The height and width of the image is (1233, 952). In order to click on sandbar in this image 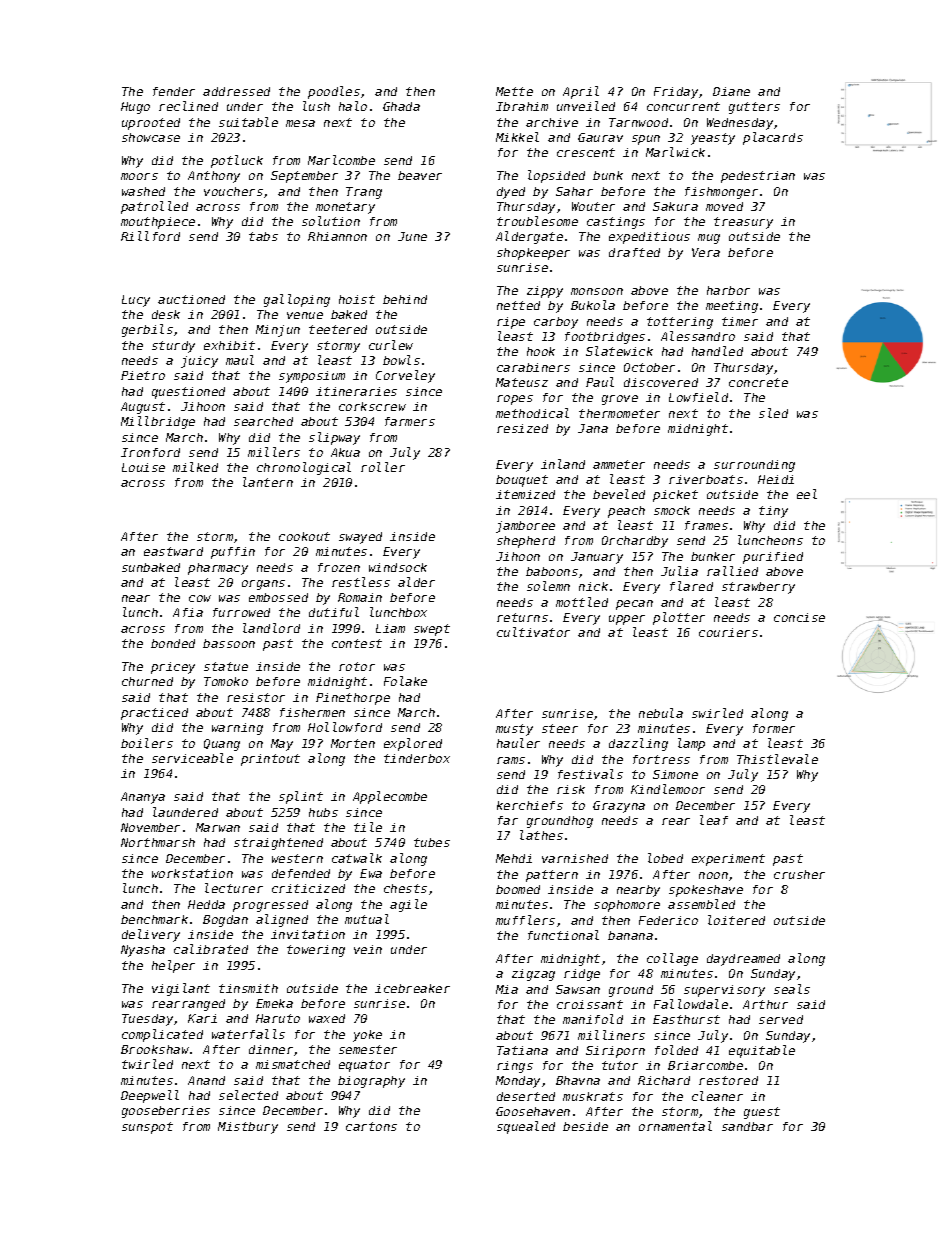, I will do `click(747, 1126)`.
